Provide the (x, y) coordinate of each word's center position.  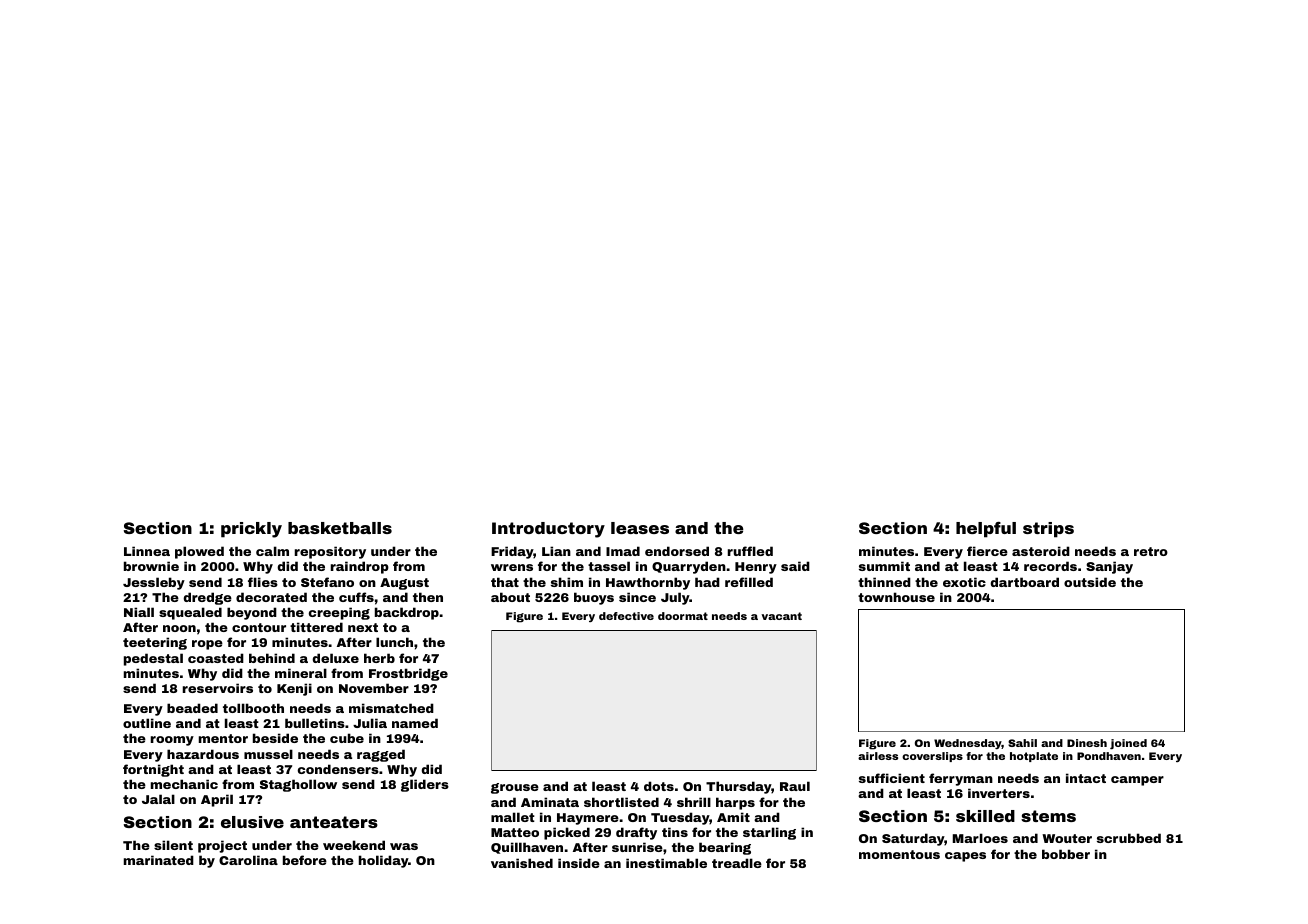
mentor (223, 738)
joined (1128, 744)
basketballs (340, 528)
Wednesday (968, 744)
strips (1048, 530)
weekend (354, 845)
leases (640, 528)
